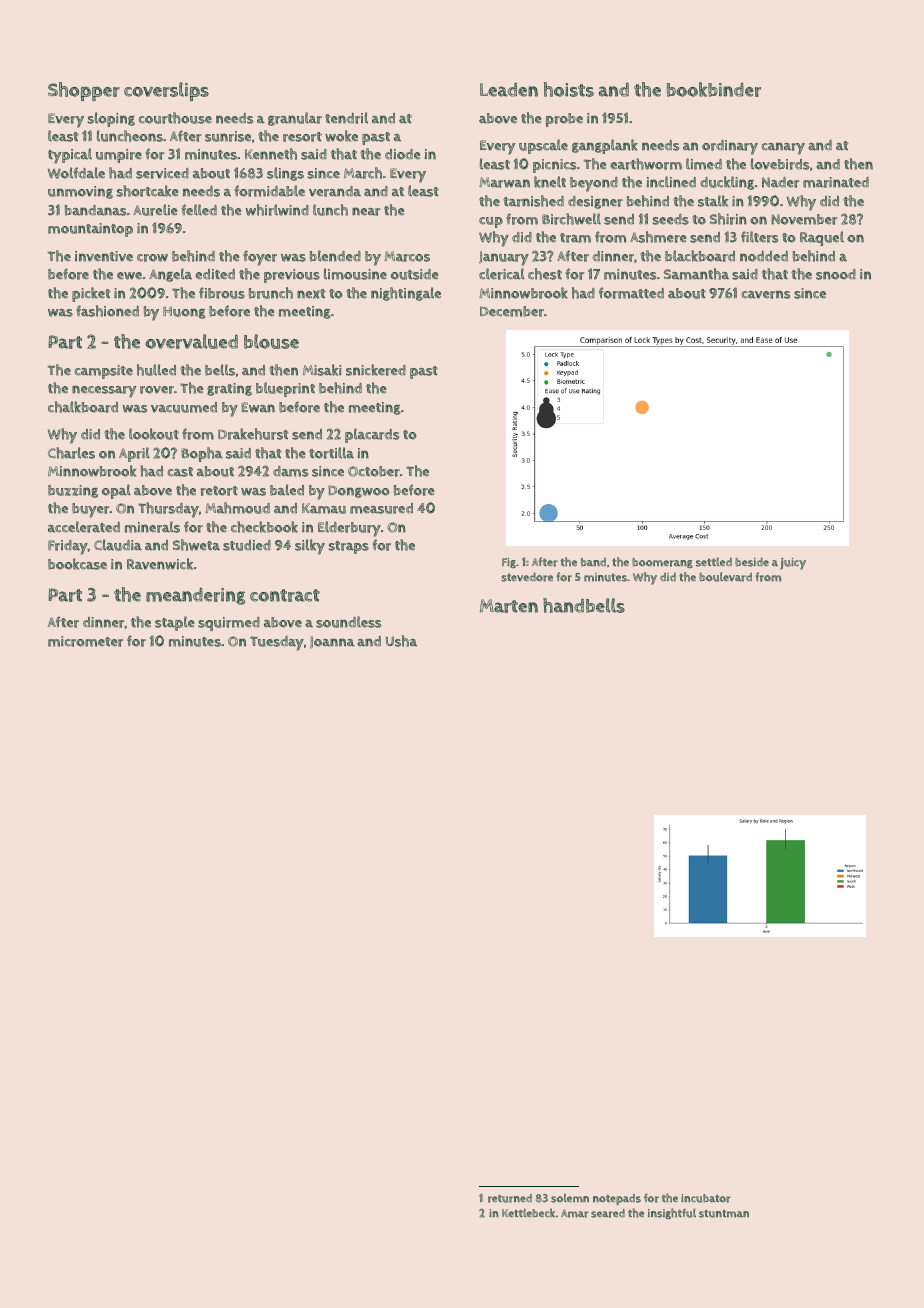 The width and height of the document is (924, 1308). What do you see at coordinates (570, 1198) in the document?
I see `solemn` at bounding box center [570, 1198].
